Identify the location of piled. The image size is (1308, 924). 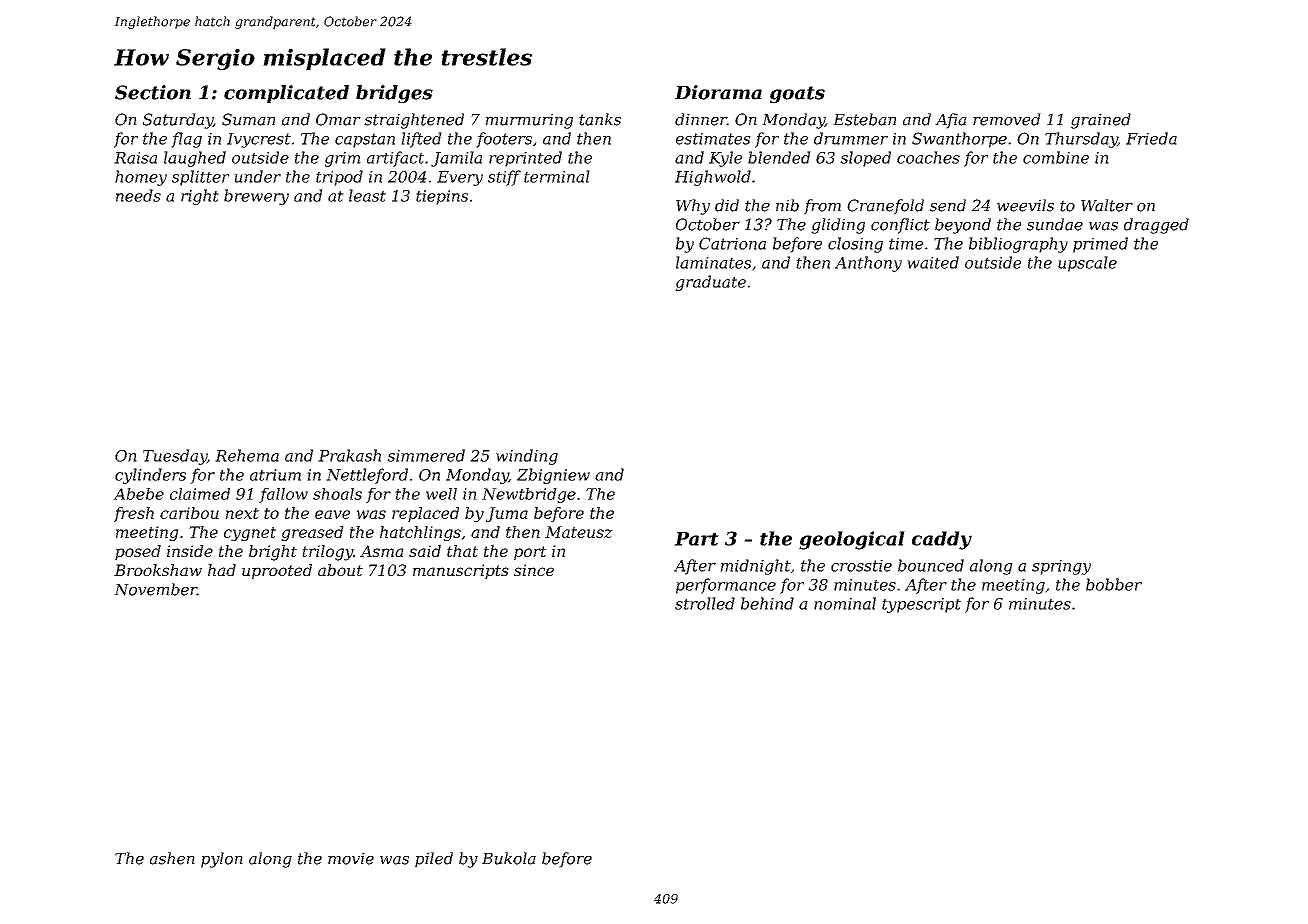
(434, 860).
